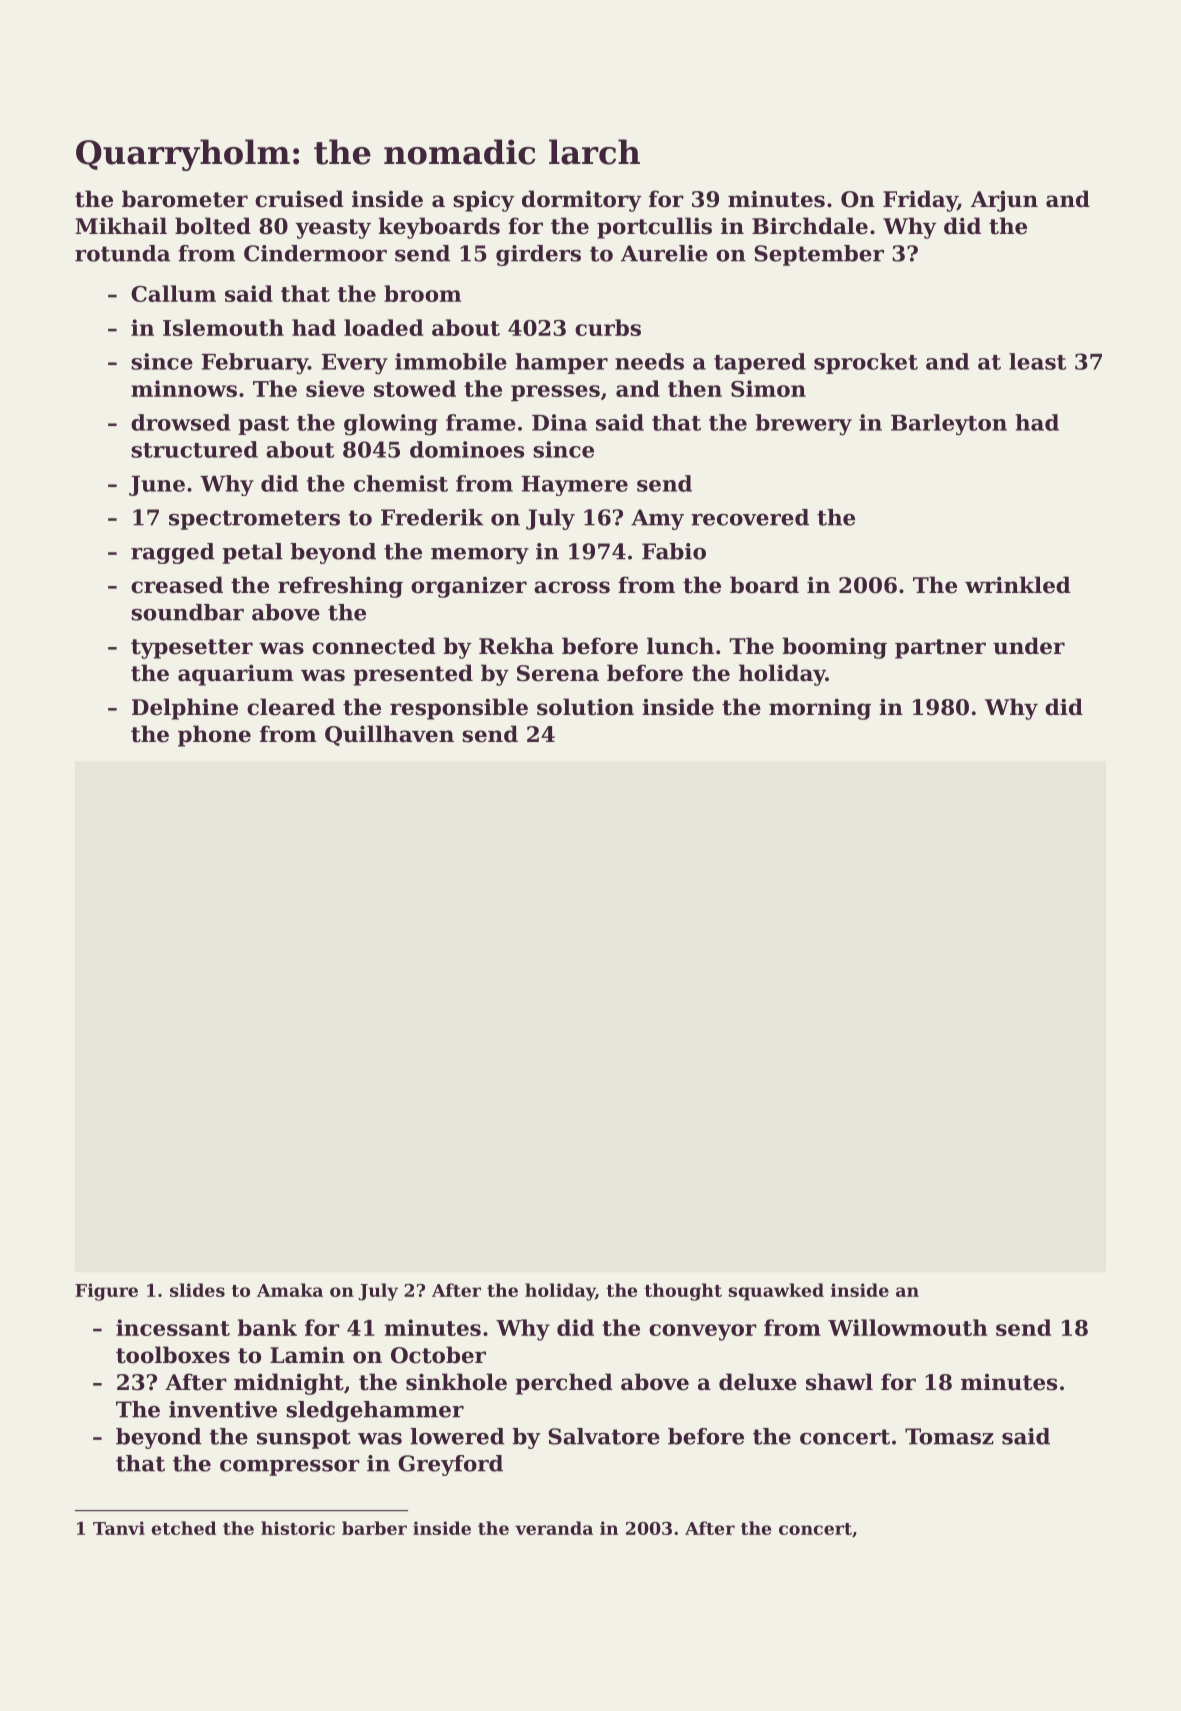 This screenshot has height=1711, width=1181. I want to click on perched, so click(564, 1384).
